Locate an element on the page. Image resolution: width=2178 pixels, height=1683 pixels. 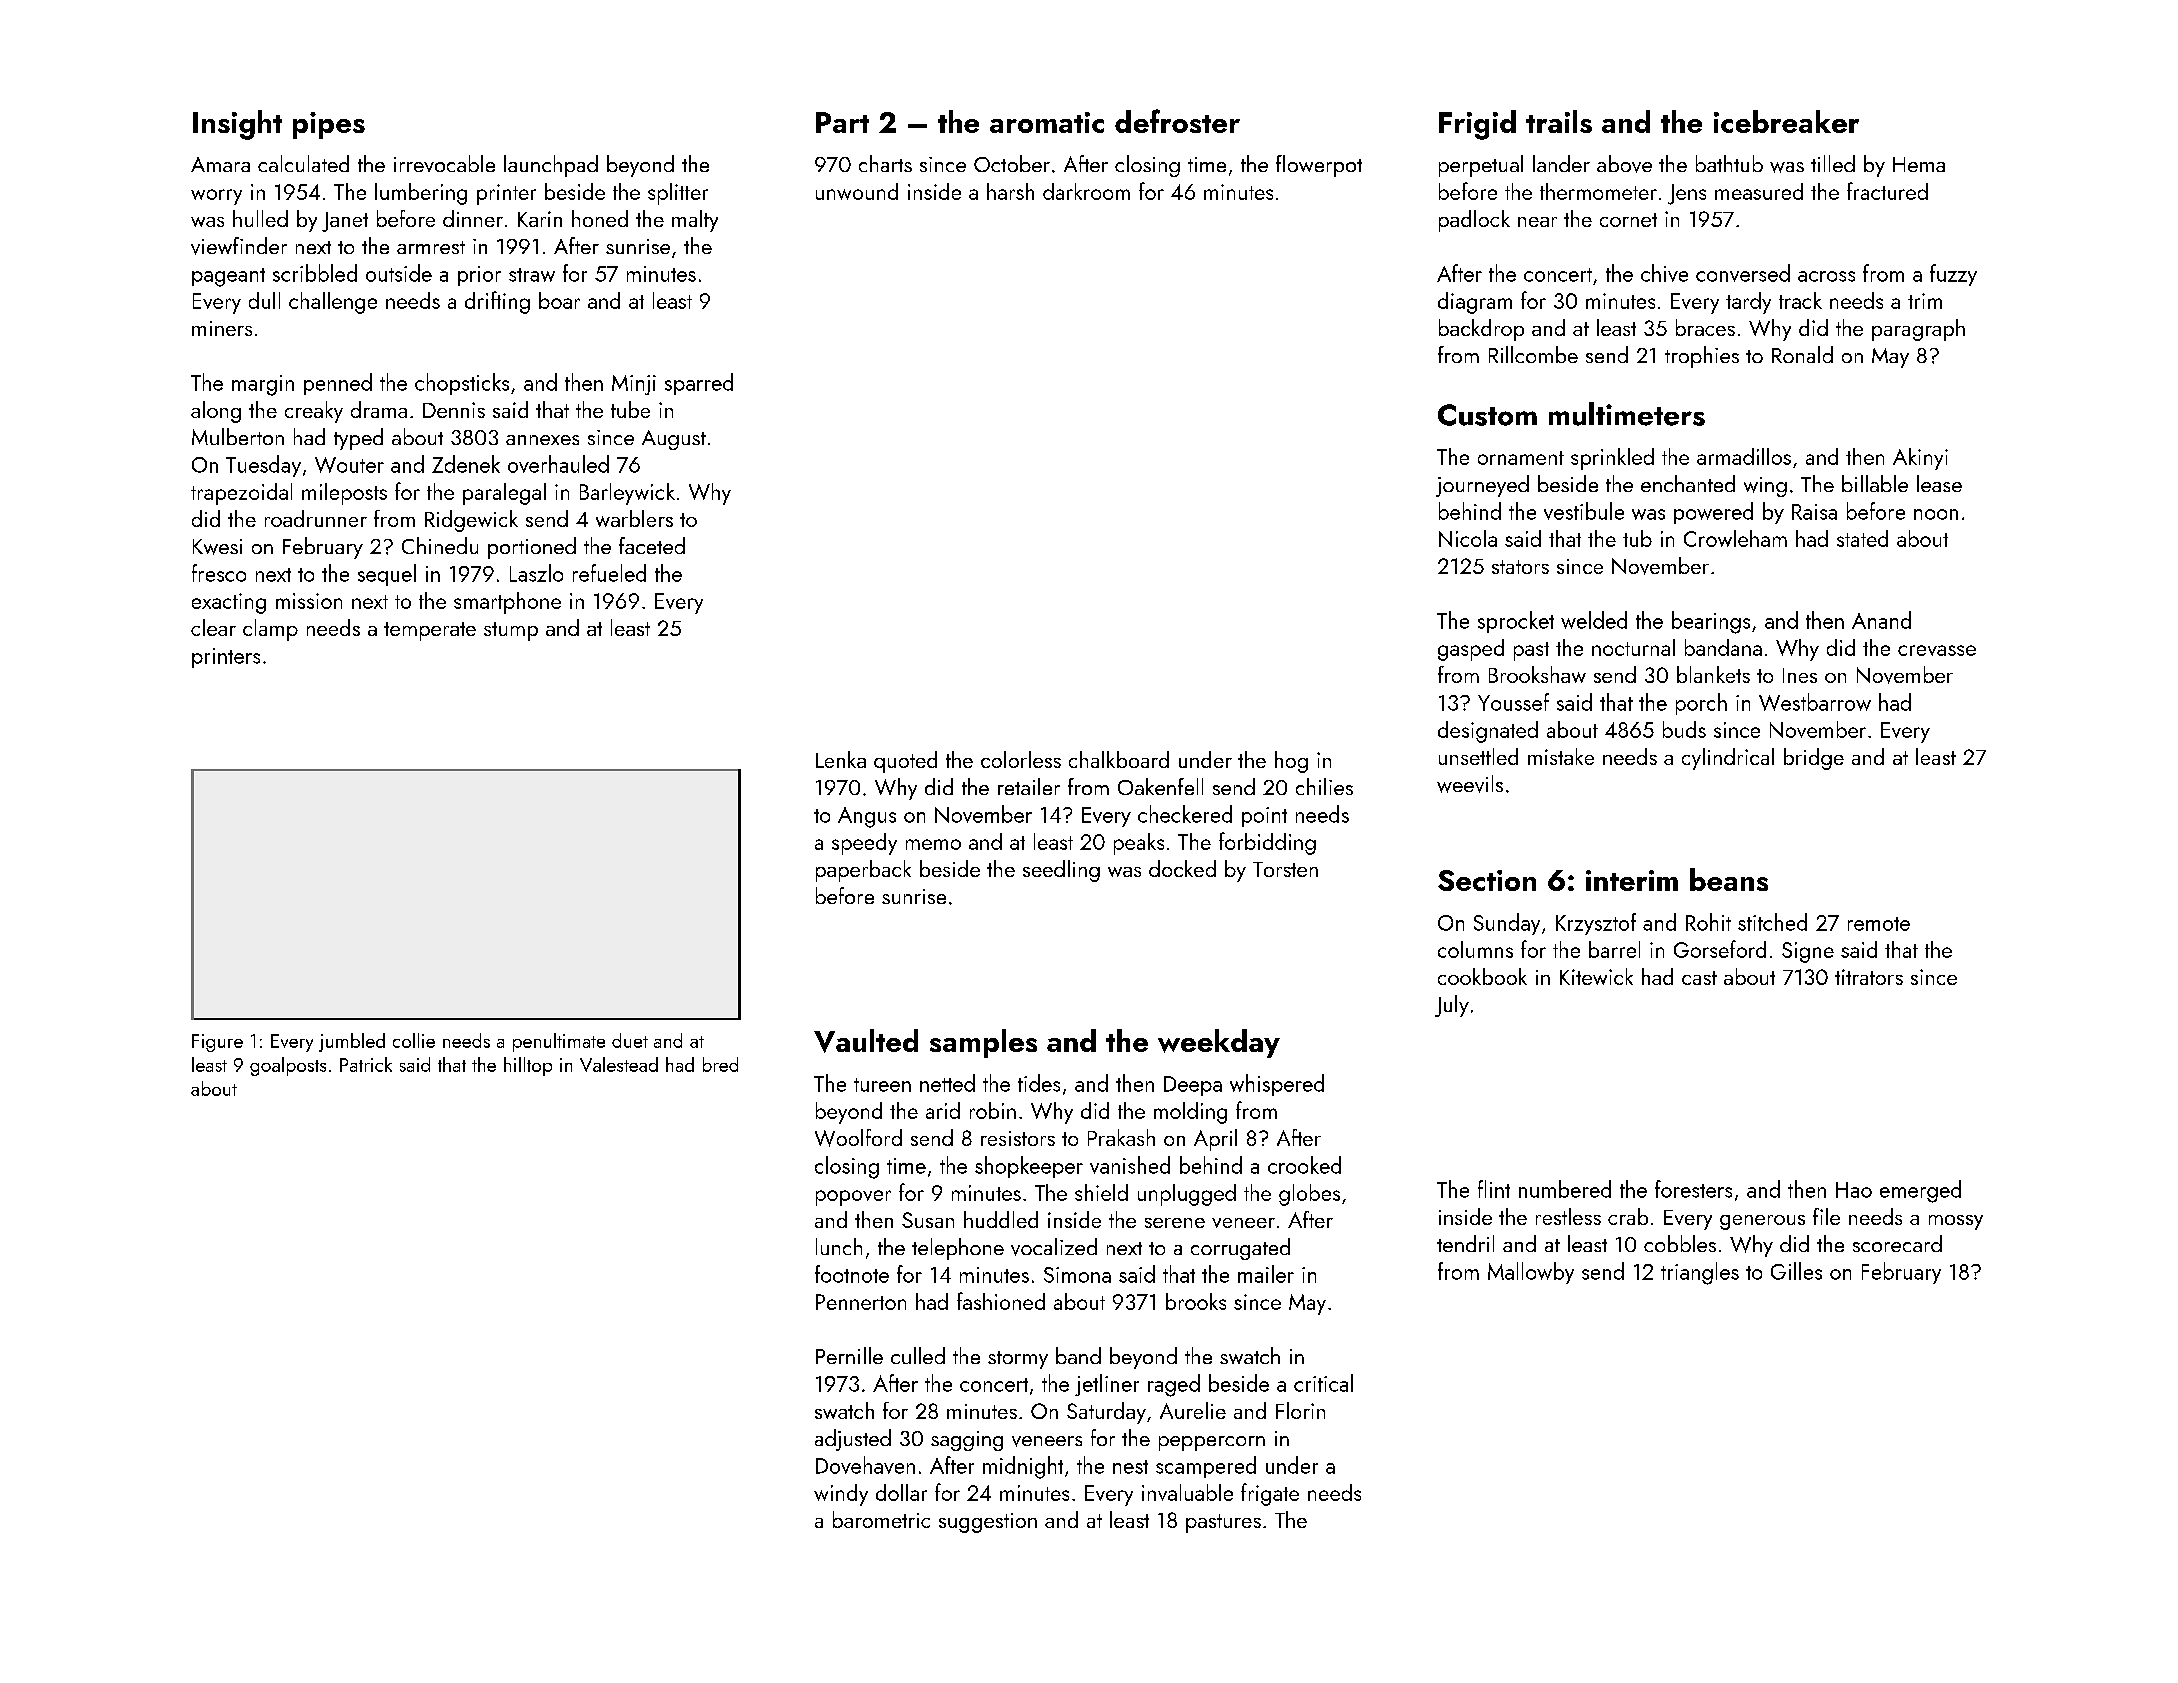
August is located at coordinates (674, 440).
